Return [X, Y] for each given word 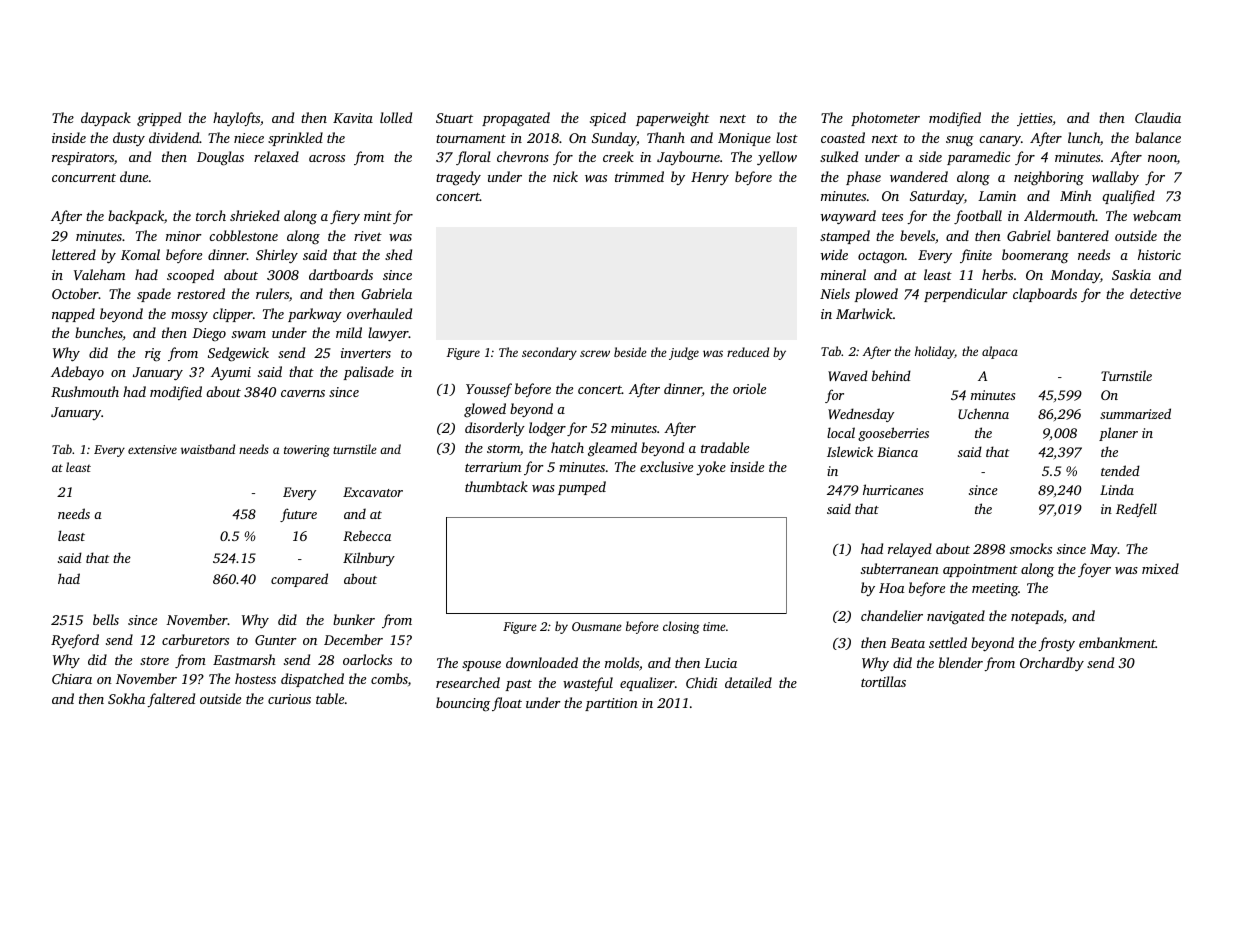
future [298, 515]
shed [398, 254]
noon [1162, 158]
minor [184, 236]
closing [681, 627]
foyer [1094, 570]
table [330, 698]
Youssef [489, 390]
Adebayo [77, 373]
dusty [129, 139]
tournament [471, 138]
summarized [1135, 413]
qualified [1128, 197]
